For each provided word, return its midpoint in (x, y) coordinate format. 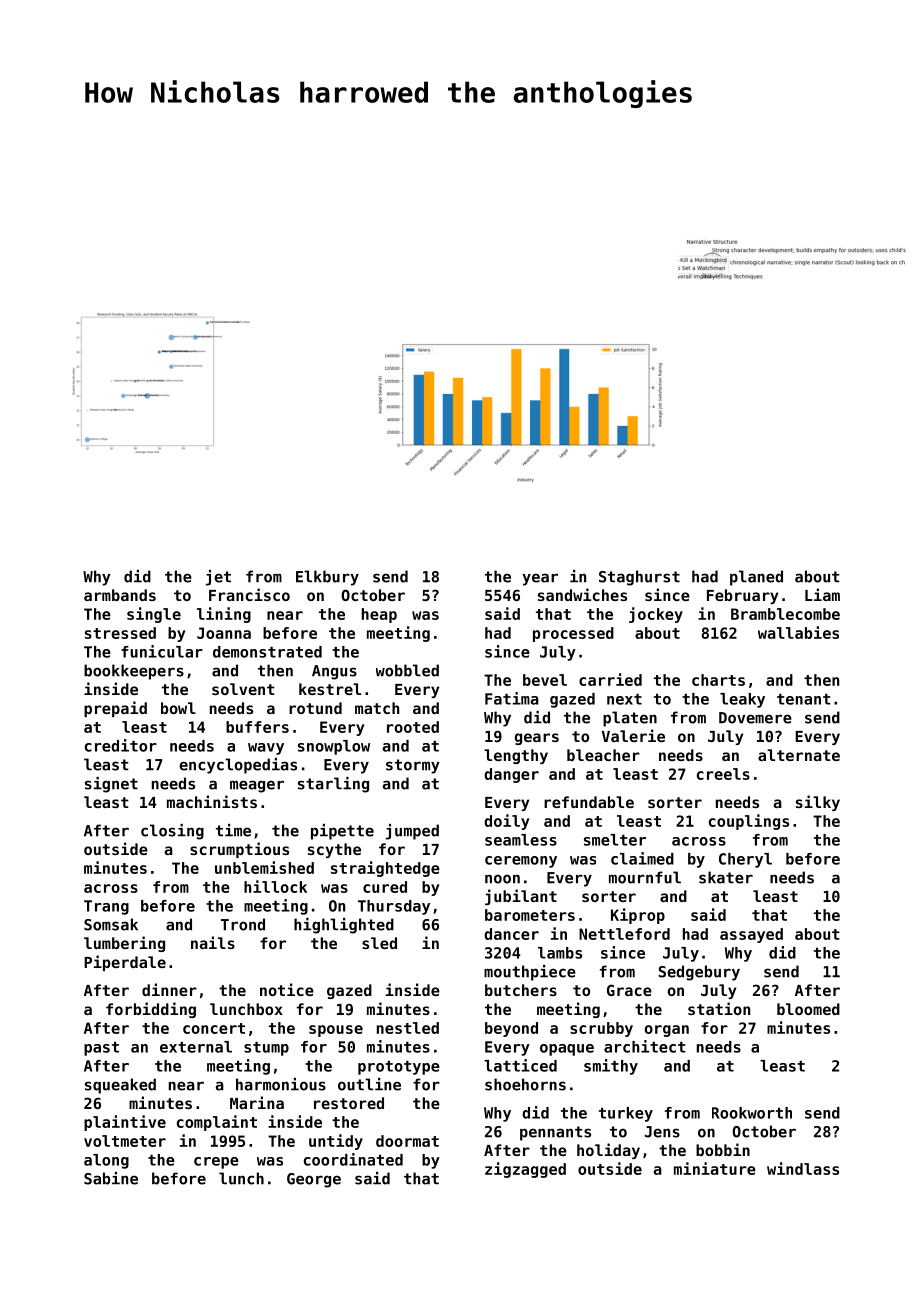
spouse (336, 1031)
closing (172, 832)
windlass (803, 1168)
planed (756, 578)
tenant (804, 699)
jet (218, 578)
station (719, 1008)
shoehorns (525, 1084)
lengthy (516, 756)
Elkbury (327, 578)
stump (266, 1049)
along (106, 1161)
